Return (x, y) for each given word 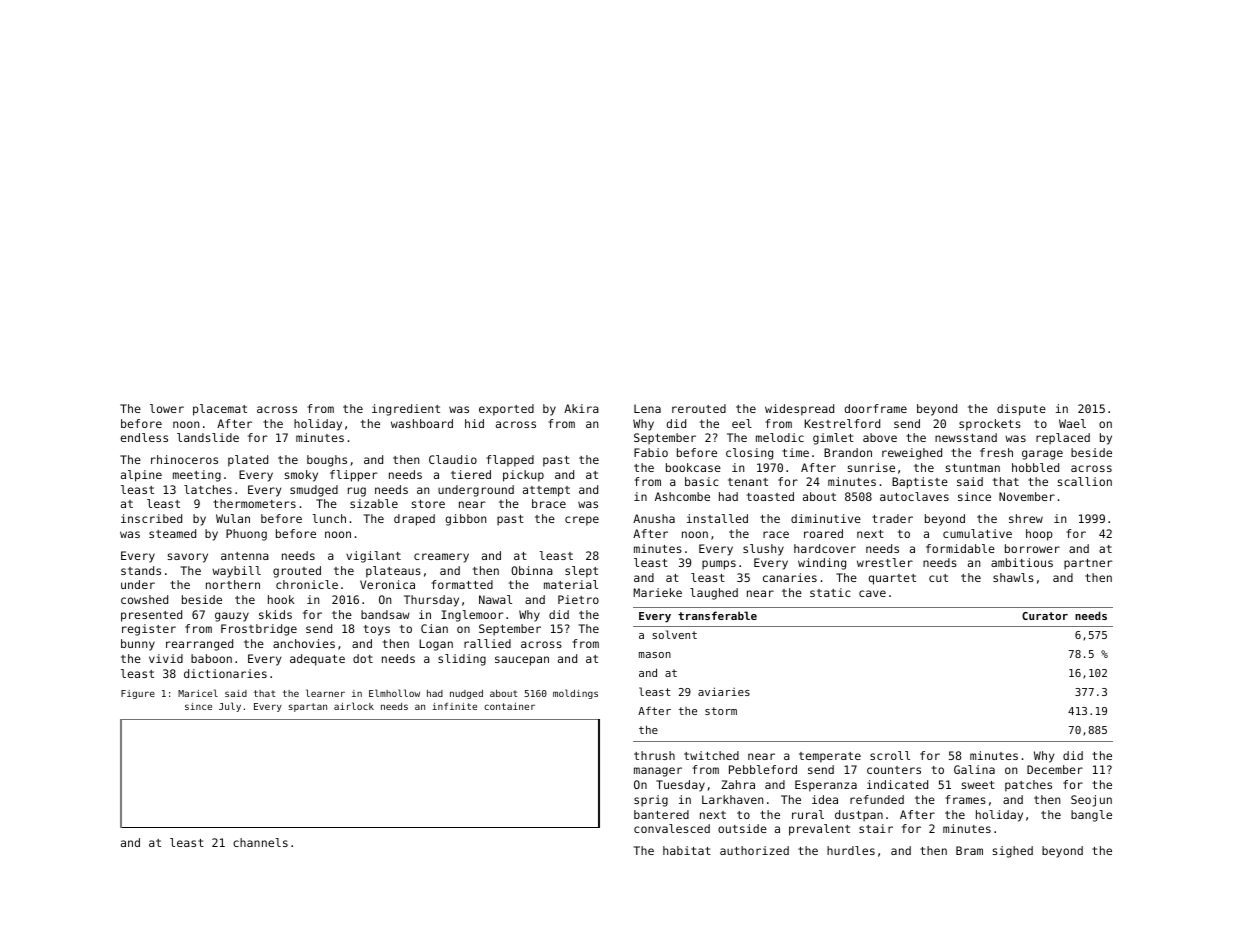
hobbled (1035, 467)
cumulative (977, 533)
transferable (717, 615)
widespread (799, 410)
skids (275, 614)
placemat (220, 410)
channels (260, 842)
